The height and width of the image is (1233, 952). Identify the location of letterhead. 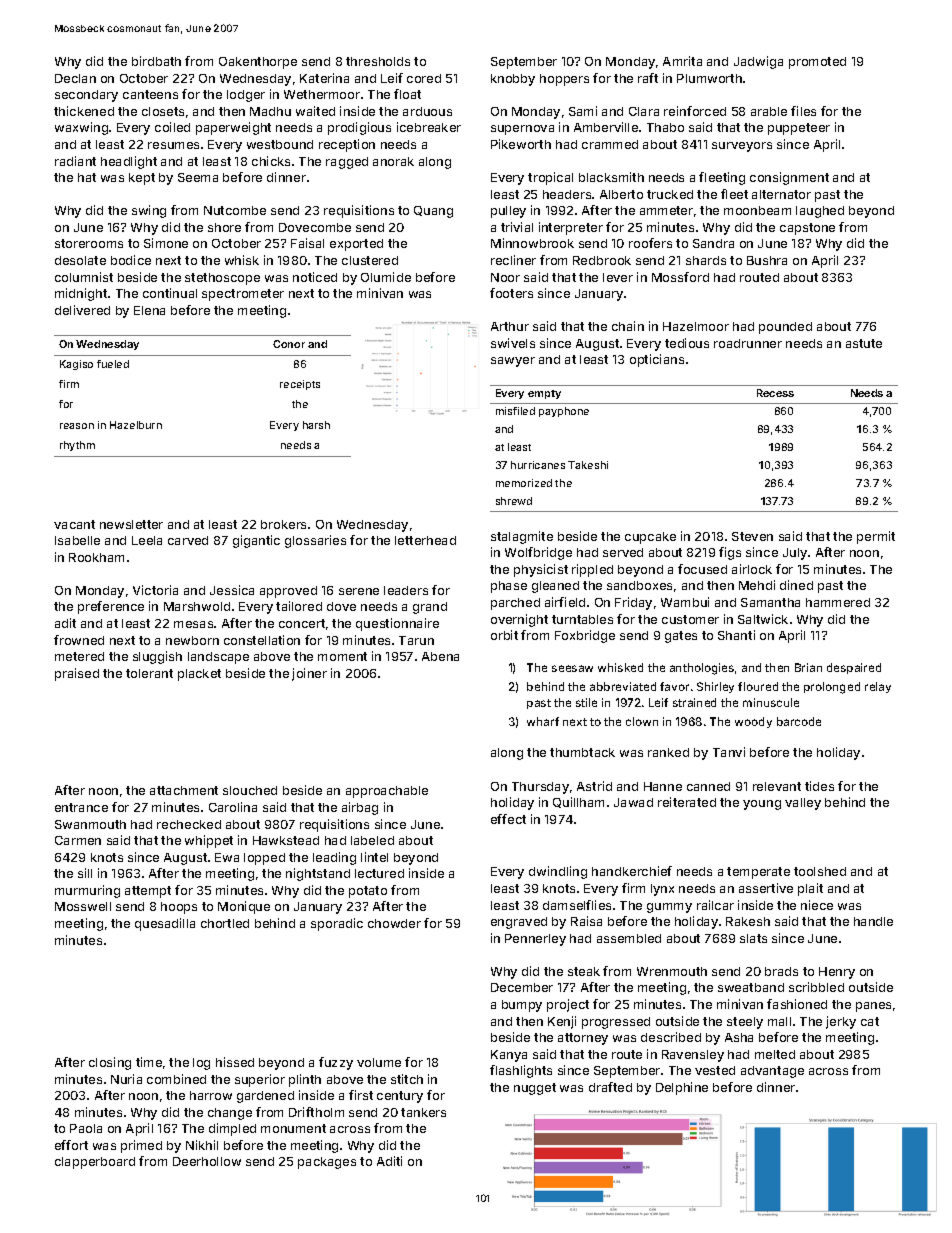
(425, 540).
